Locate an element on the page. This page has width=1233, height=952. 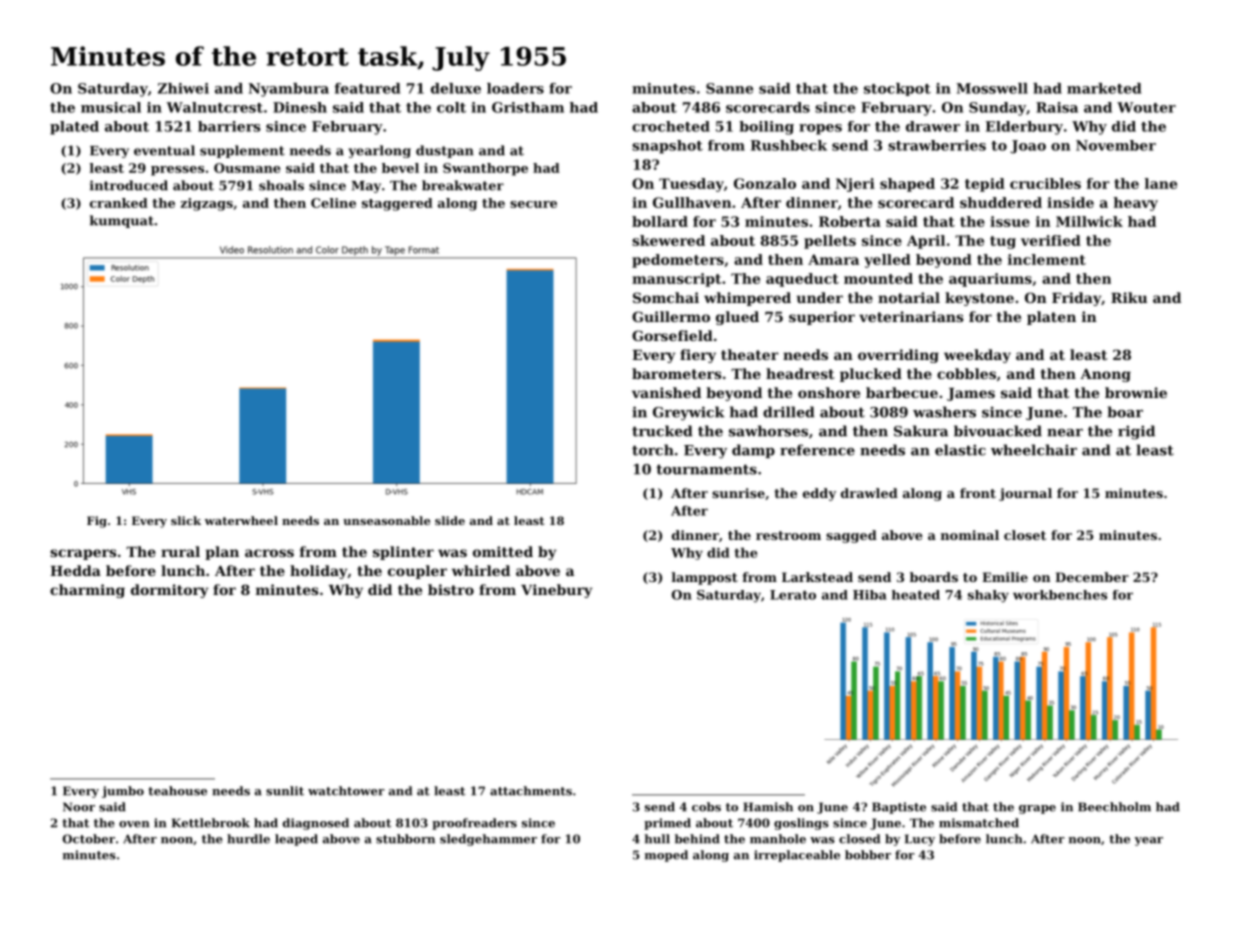
presses is located at coordinates (177, 171).
